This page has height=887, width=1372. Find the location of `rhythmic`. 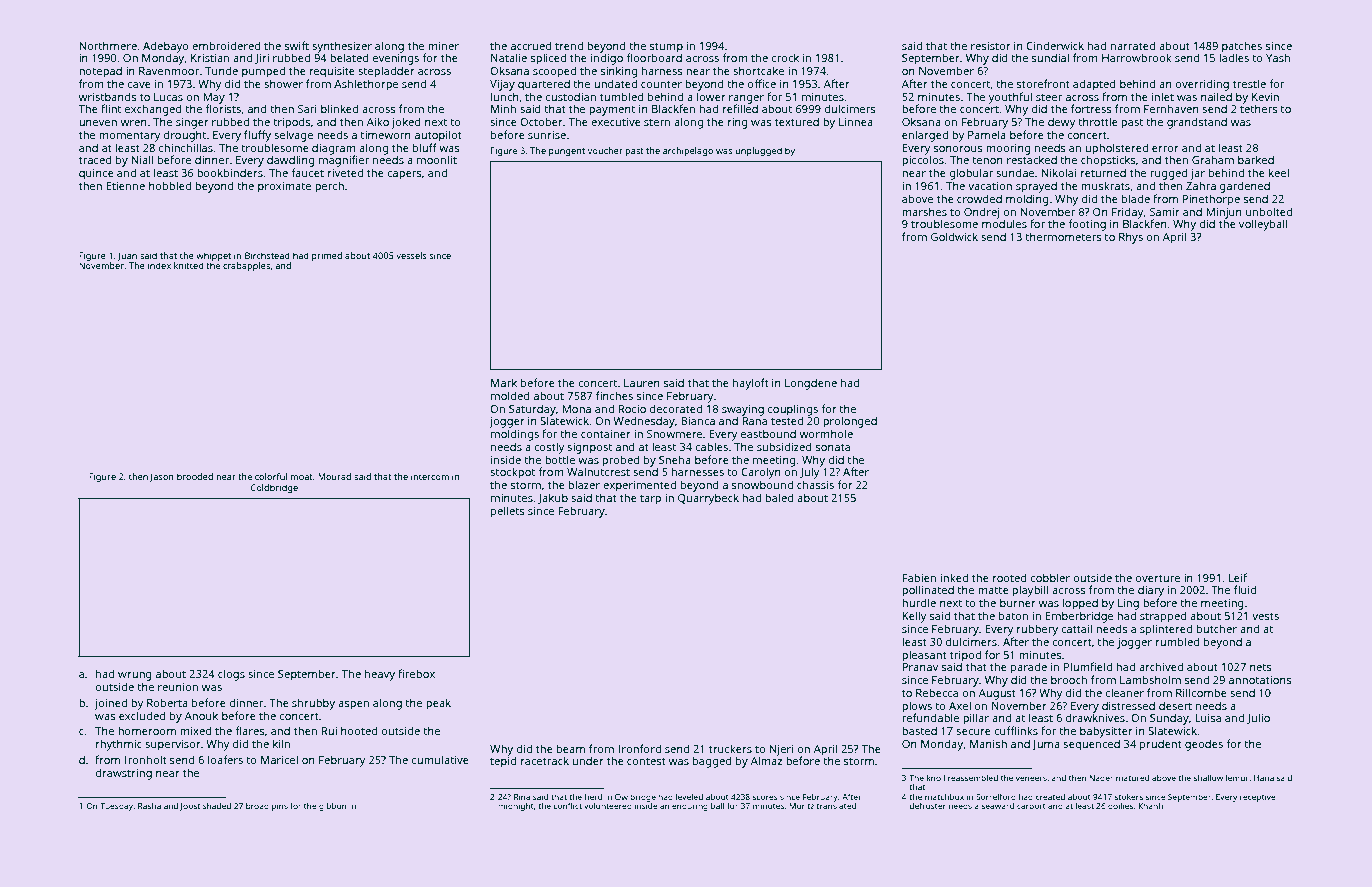

rhythmic is located at coordinates (119, 745).
